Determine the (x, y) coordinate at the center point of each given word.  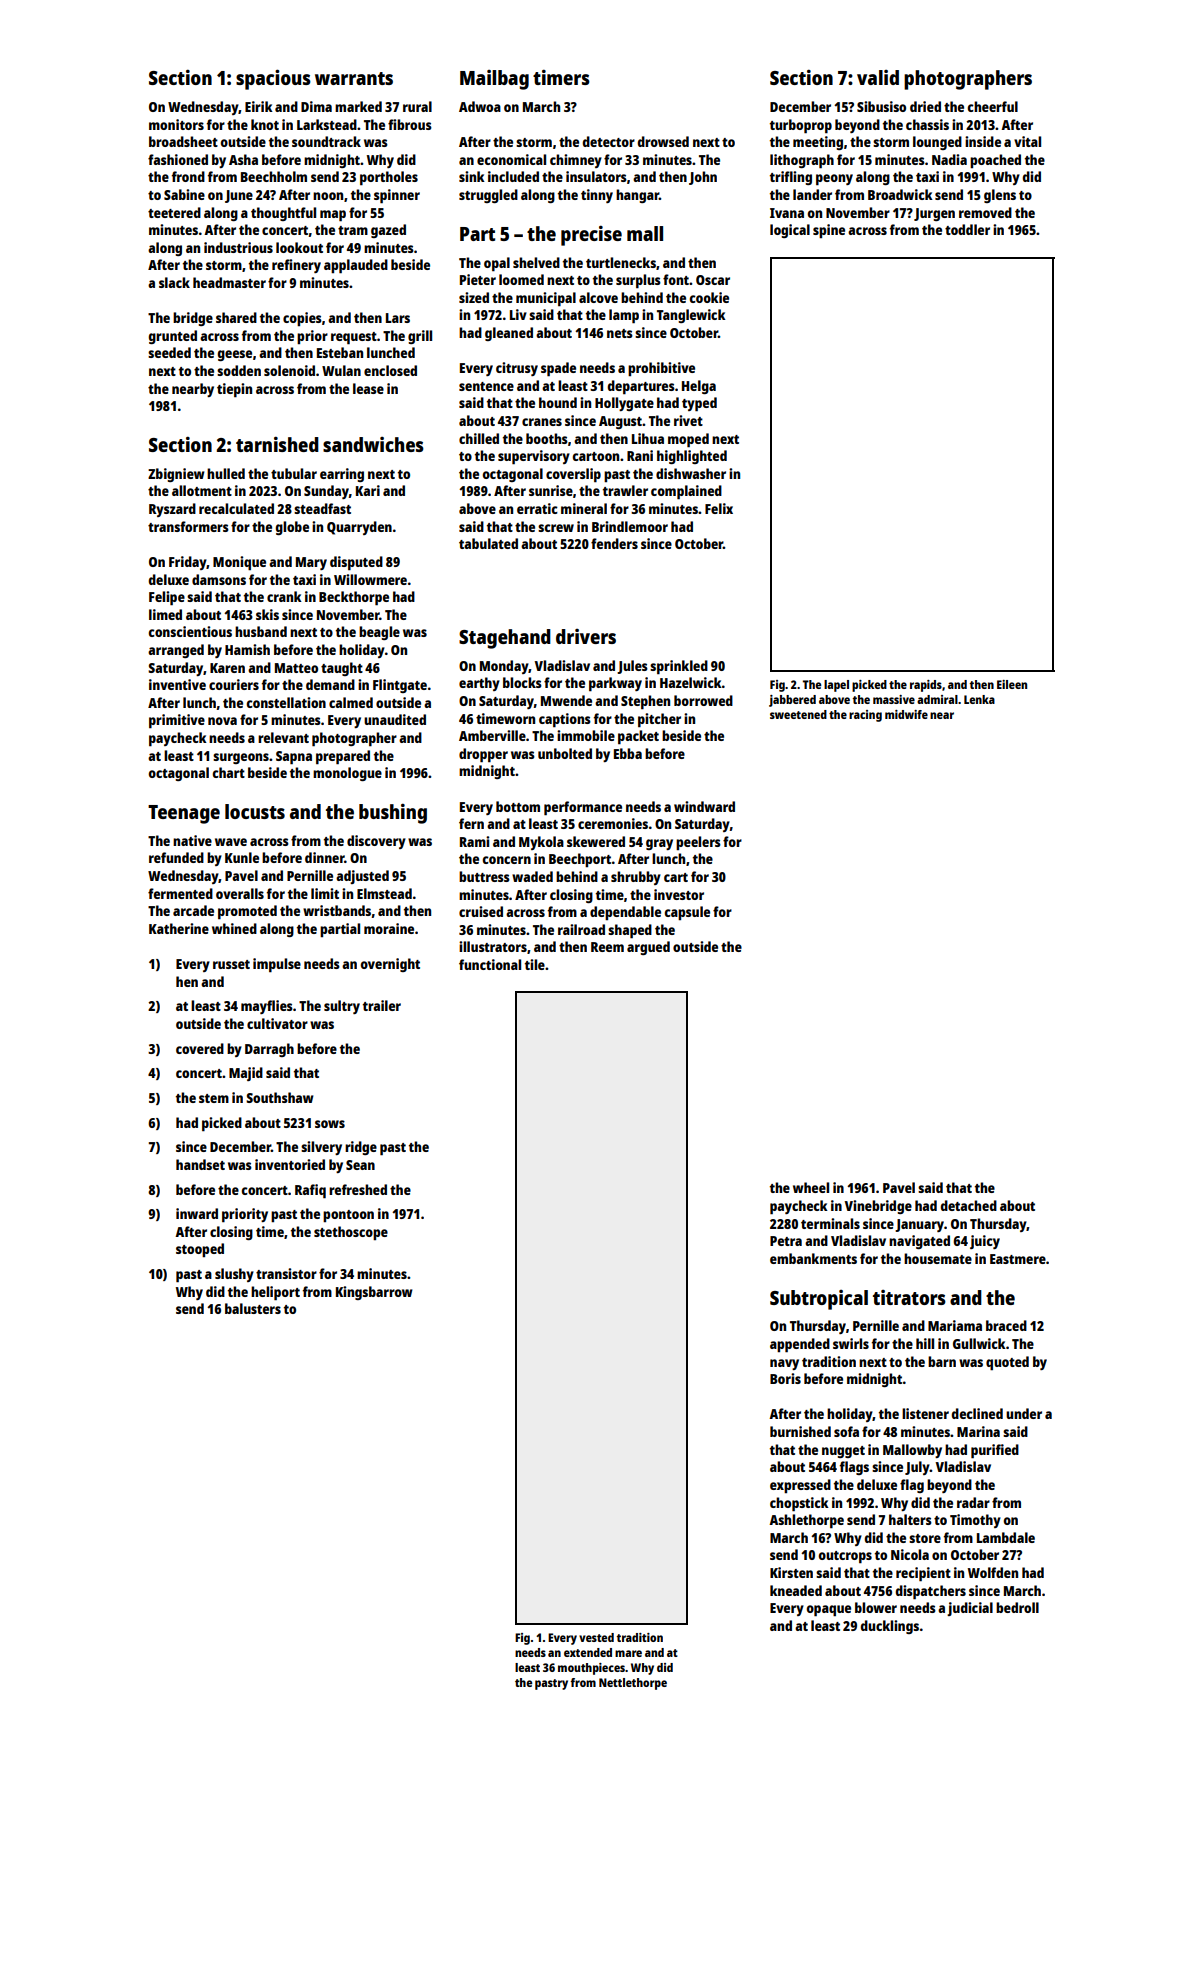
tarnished (277, 444)
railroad (581, 929)
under (1024, 1413)
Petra (786, 1241)
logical (790, 231)
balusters (253, 1308)
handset (200, 1164)
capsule (687, 913)
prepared (343, 757)
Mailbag (494, 80)
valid (878, 77)
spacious (273, 79)
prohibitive (661, 369)
